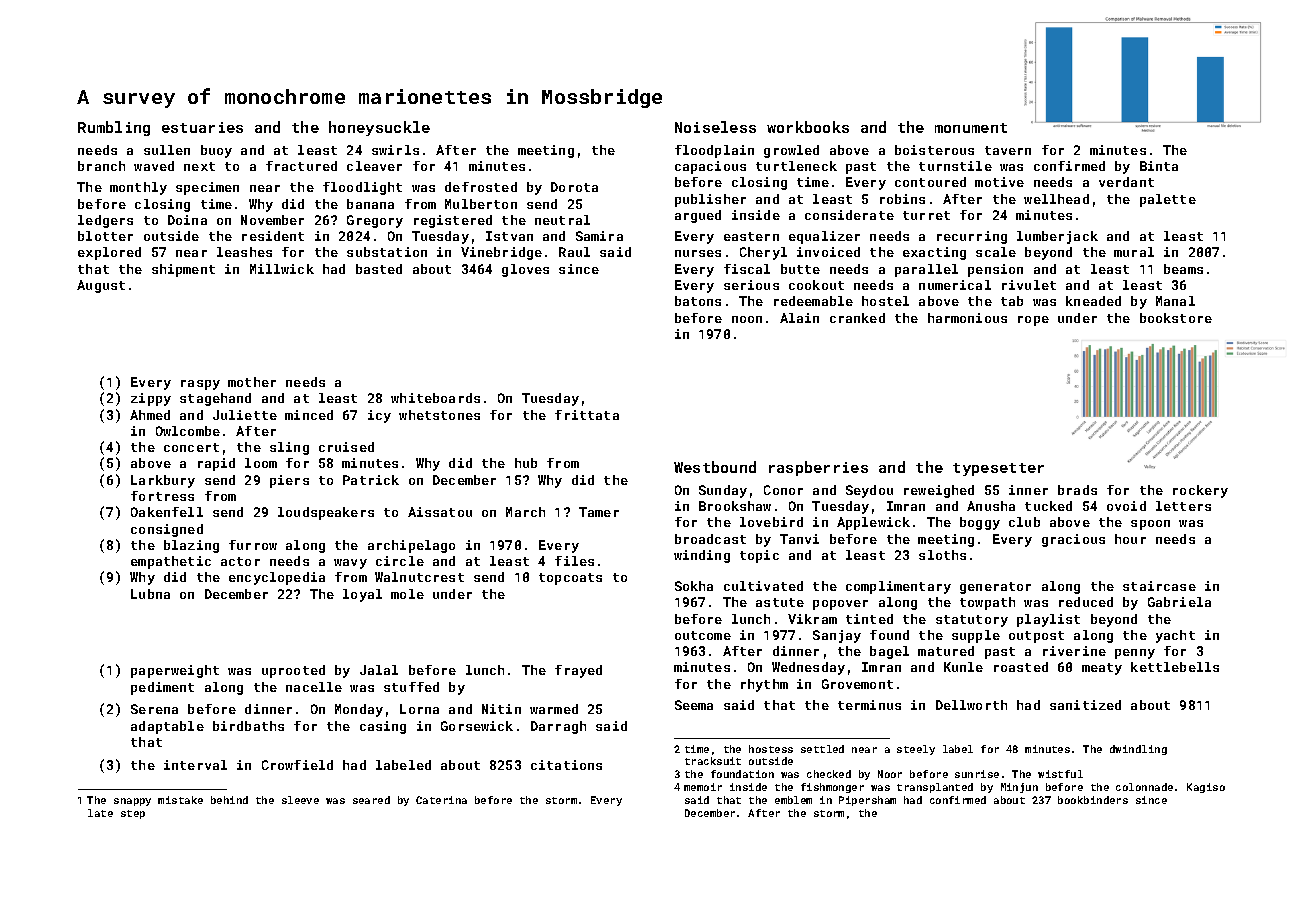 This page has height=924, width=1308. What do you see at coordinates (362, 595) in the page?
I see `loyal` at bounding box center [362, 595].
